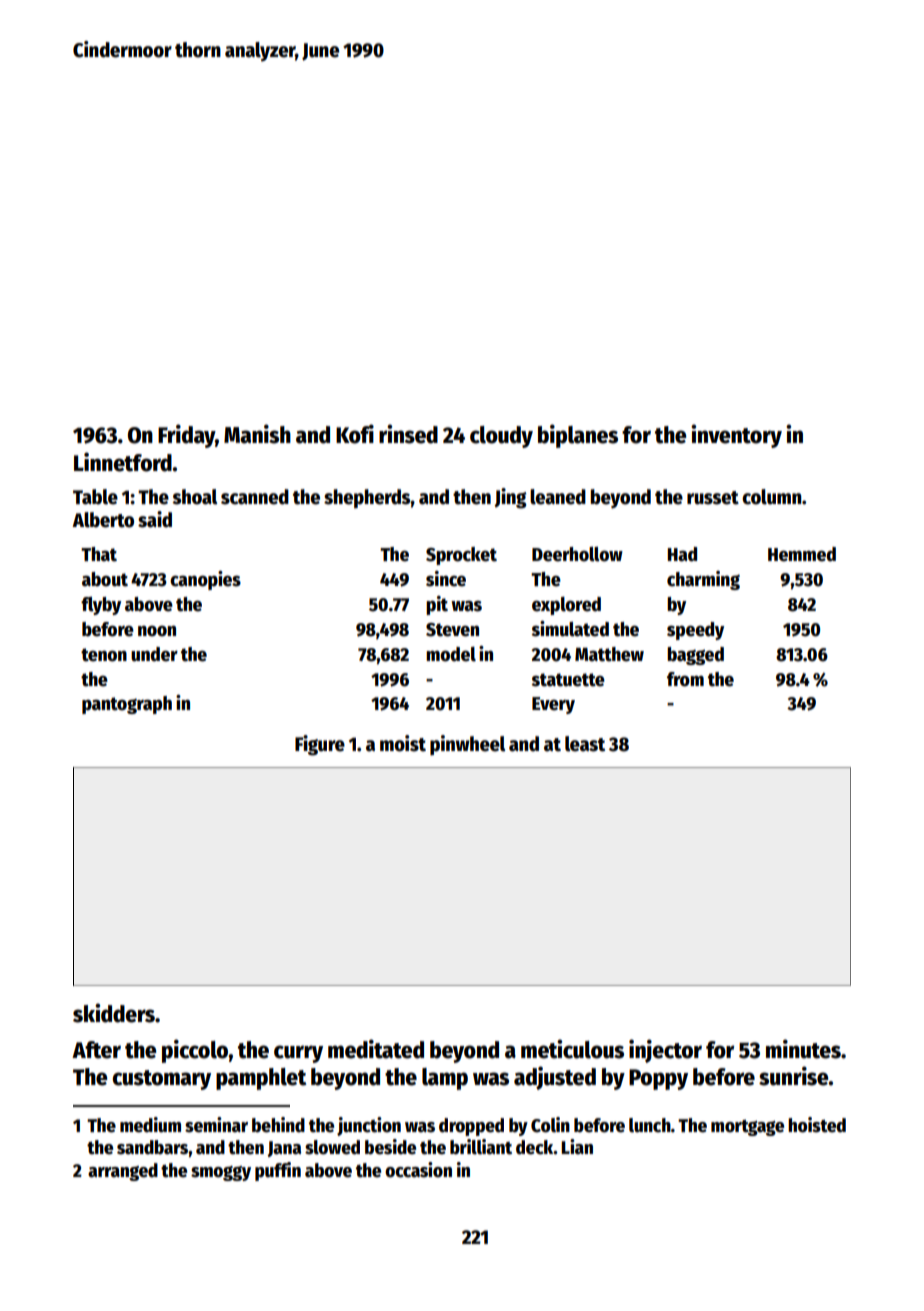  Describe the element at coordinates (418, 1170) in the screenshot. I see `occasion` at that location.
